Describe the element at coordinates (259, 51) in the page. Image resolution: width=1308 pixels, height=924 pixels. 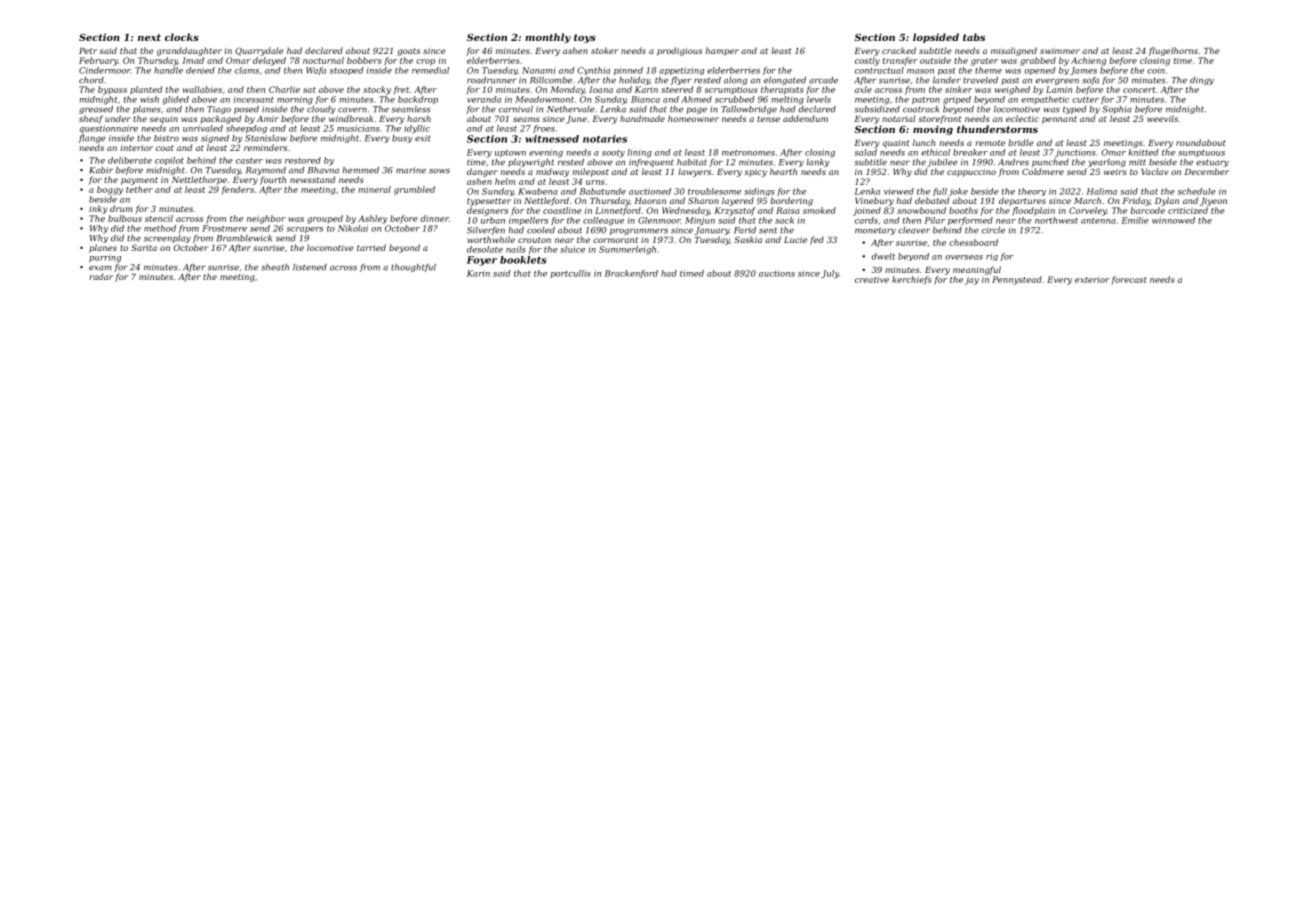
I see `Quarrydale` at that location.
